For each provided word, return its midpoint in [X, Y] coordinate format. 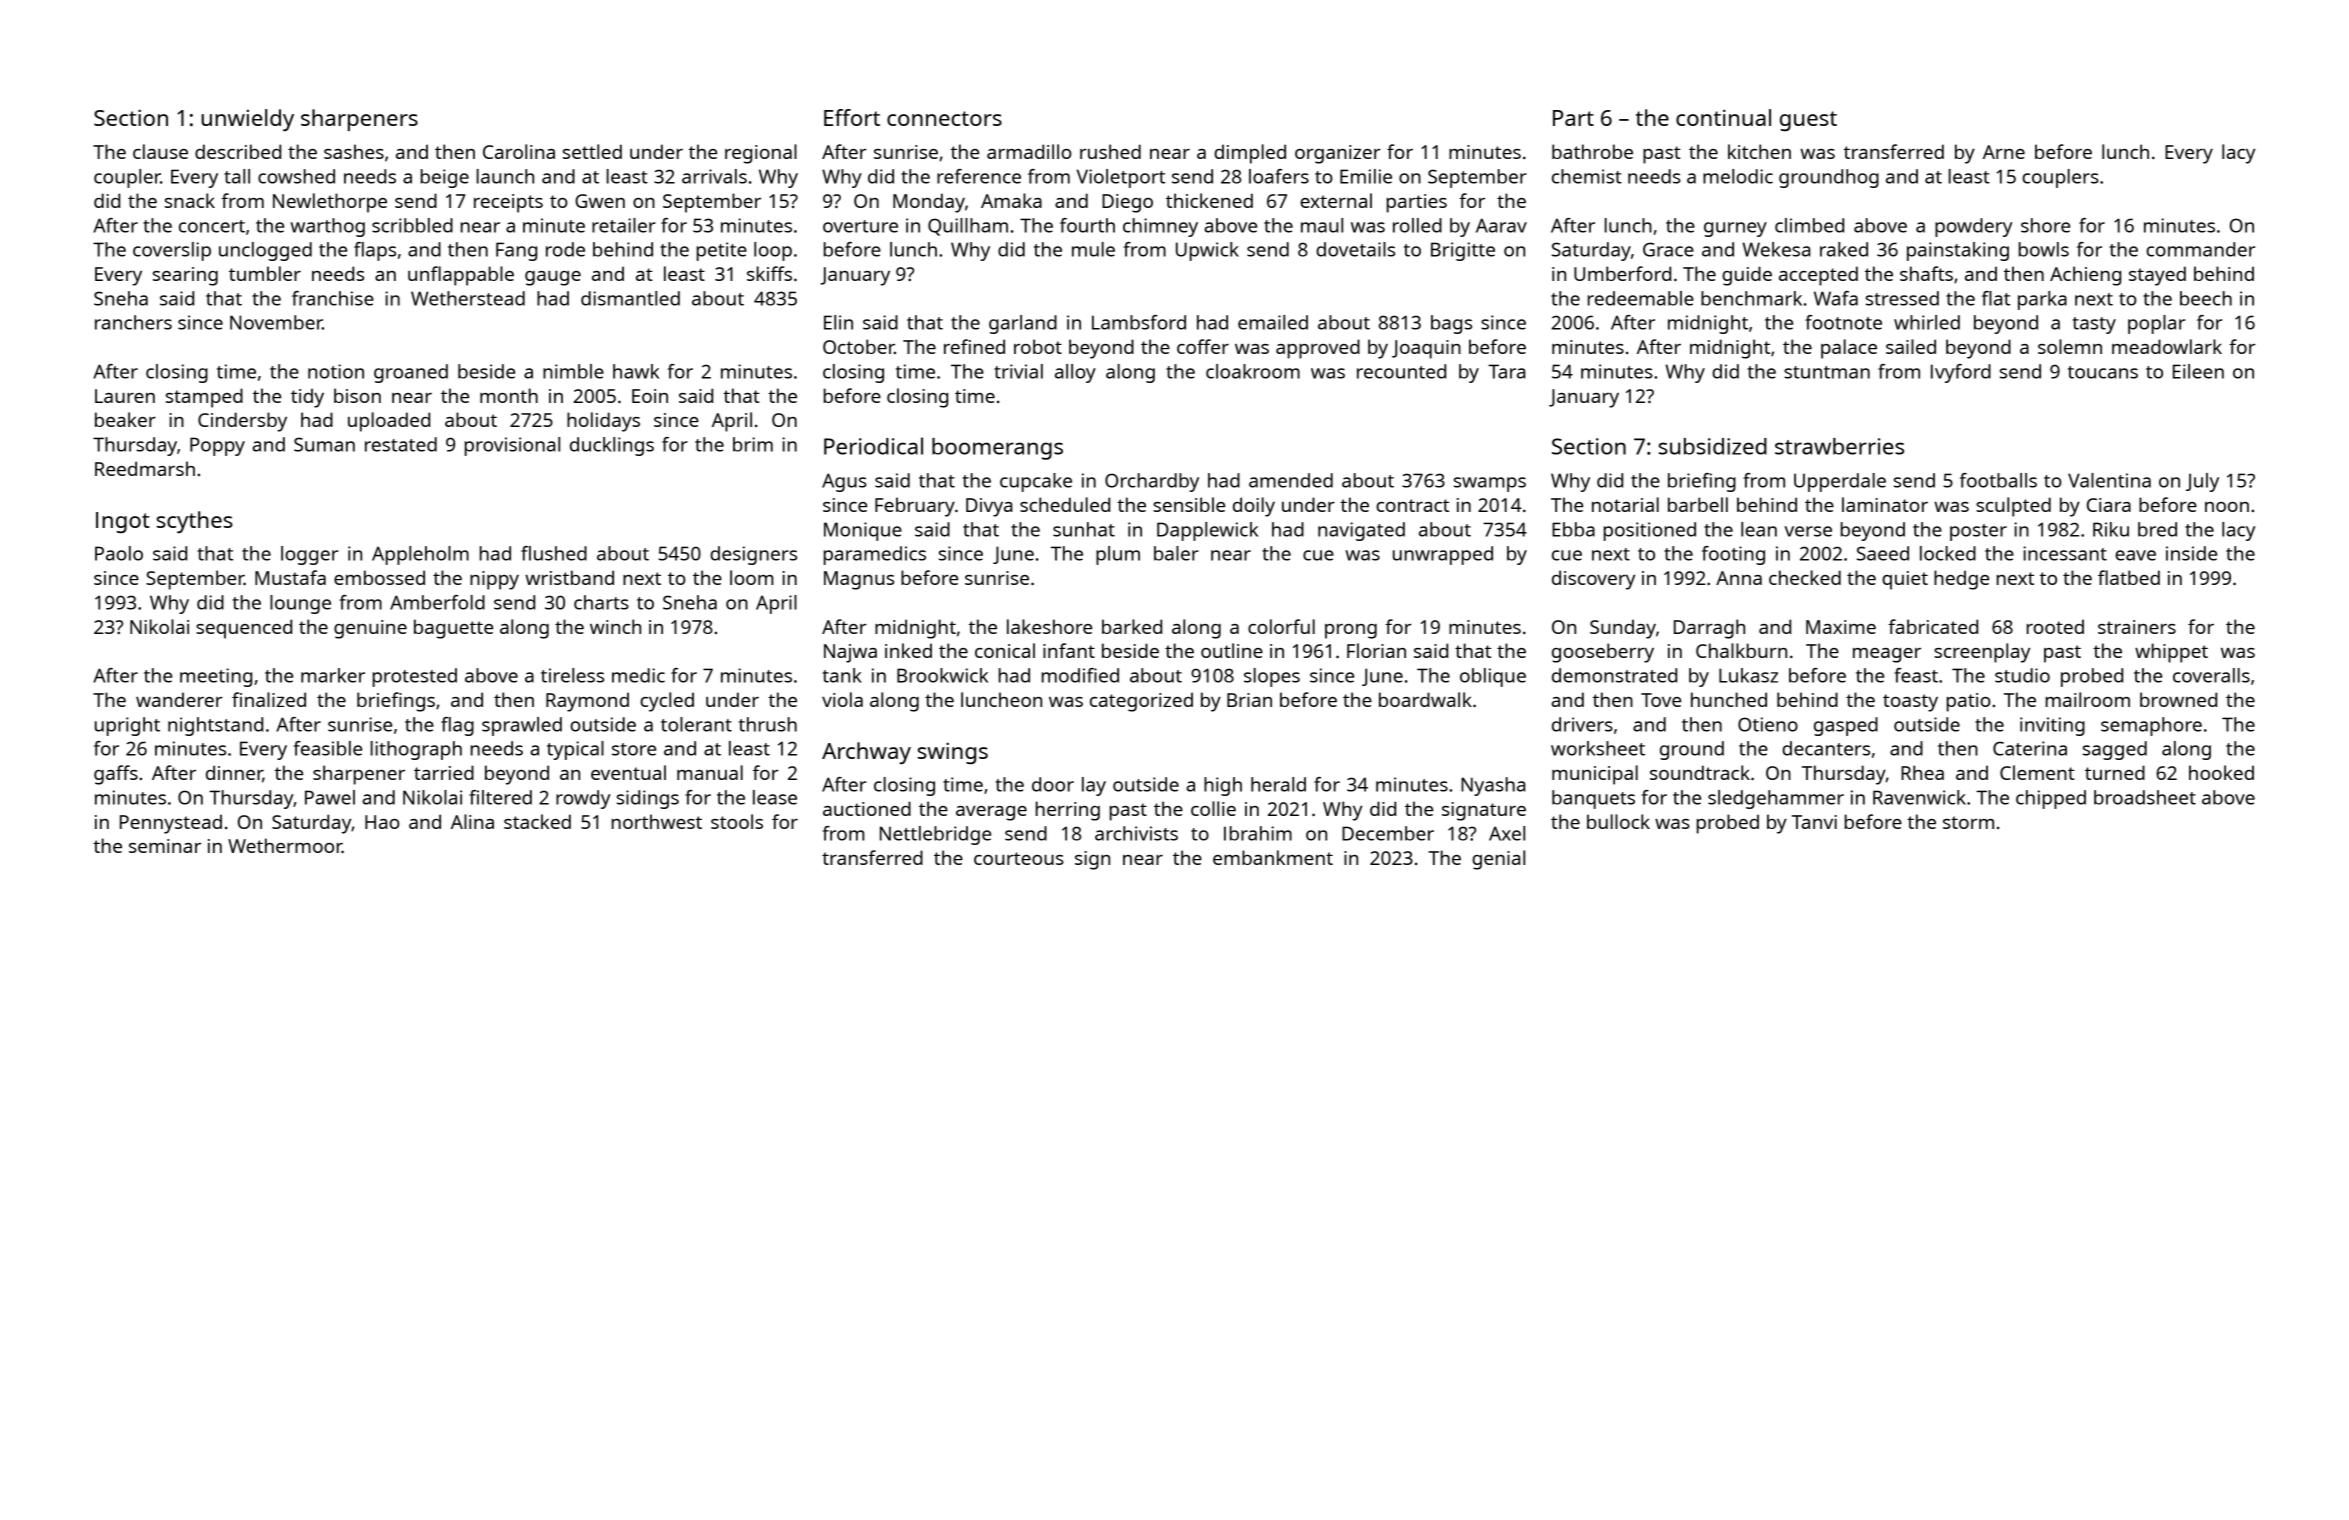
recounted [1401, 371]
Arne [2004, 152]
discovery [1593, 580]
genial [1498, 860]
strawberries [1839, 446]
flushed [554, 553]
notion [336, 371]
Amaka [1011, 200]
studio [2022, 675]
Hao [382, 822]
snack [190, 200]
